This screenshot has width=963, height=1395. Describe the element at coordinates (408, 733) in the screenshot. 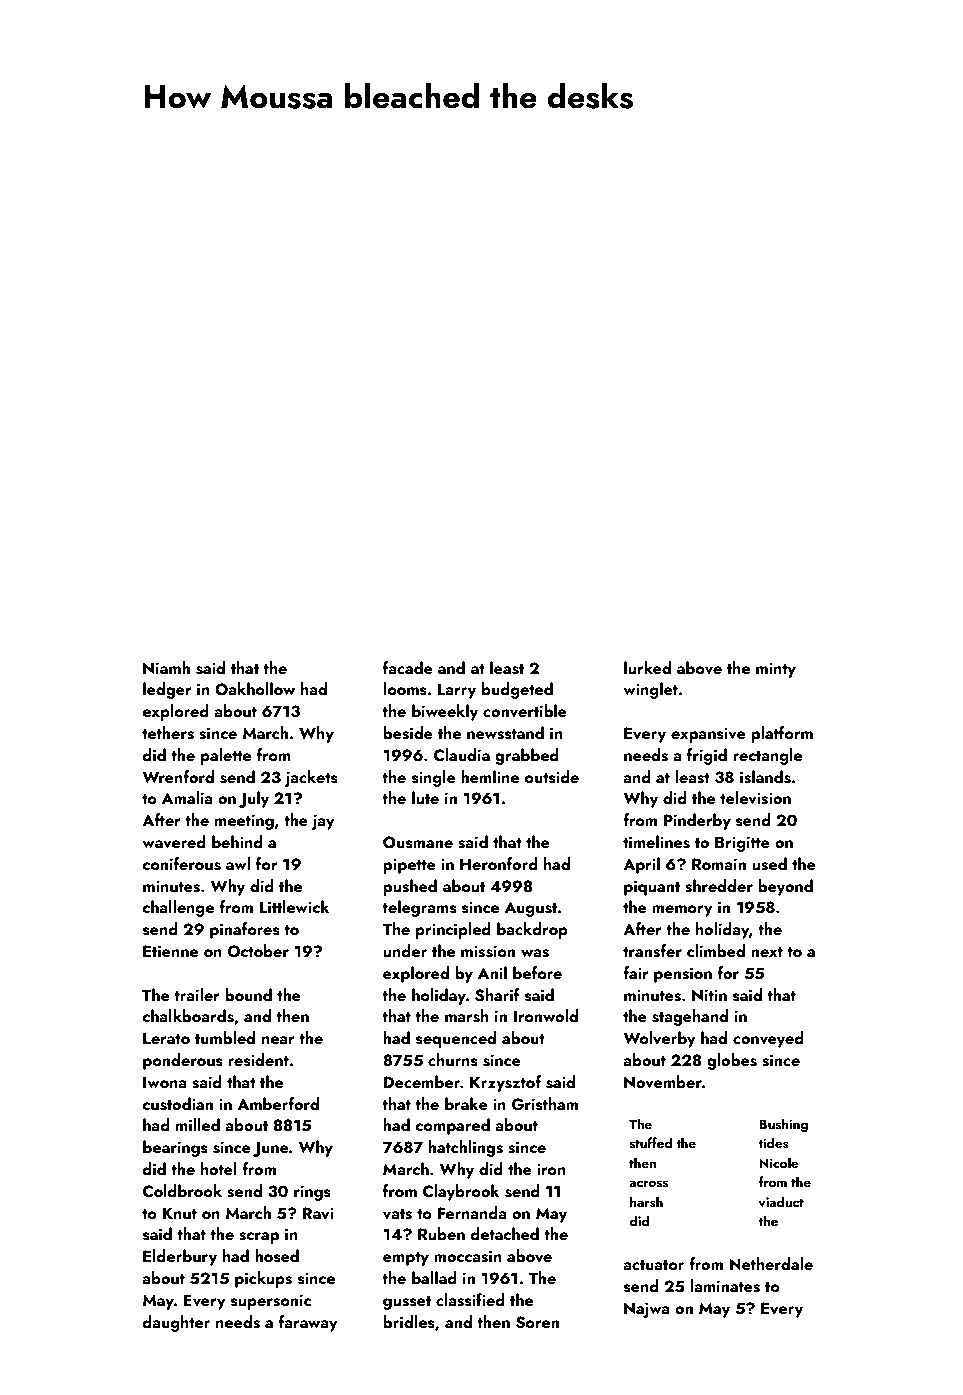

I see `beside` at that location.
